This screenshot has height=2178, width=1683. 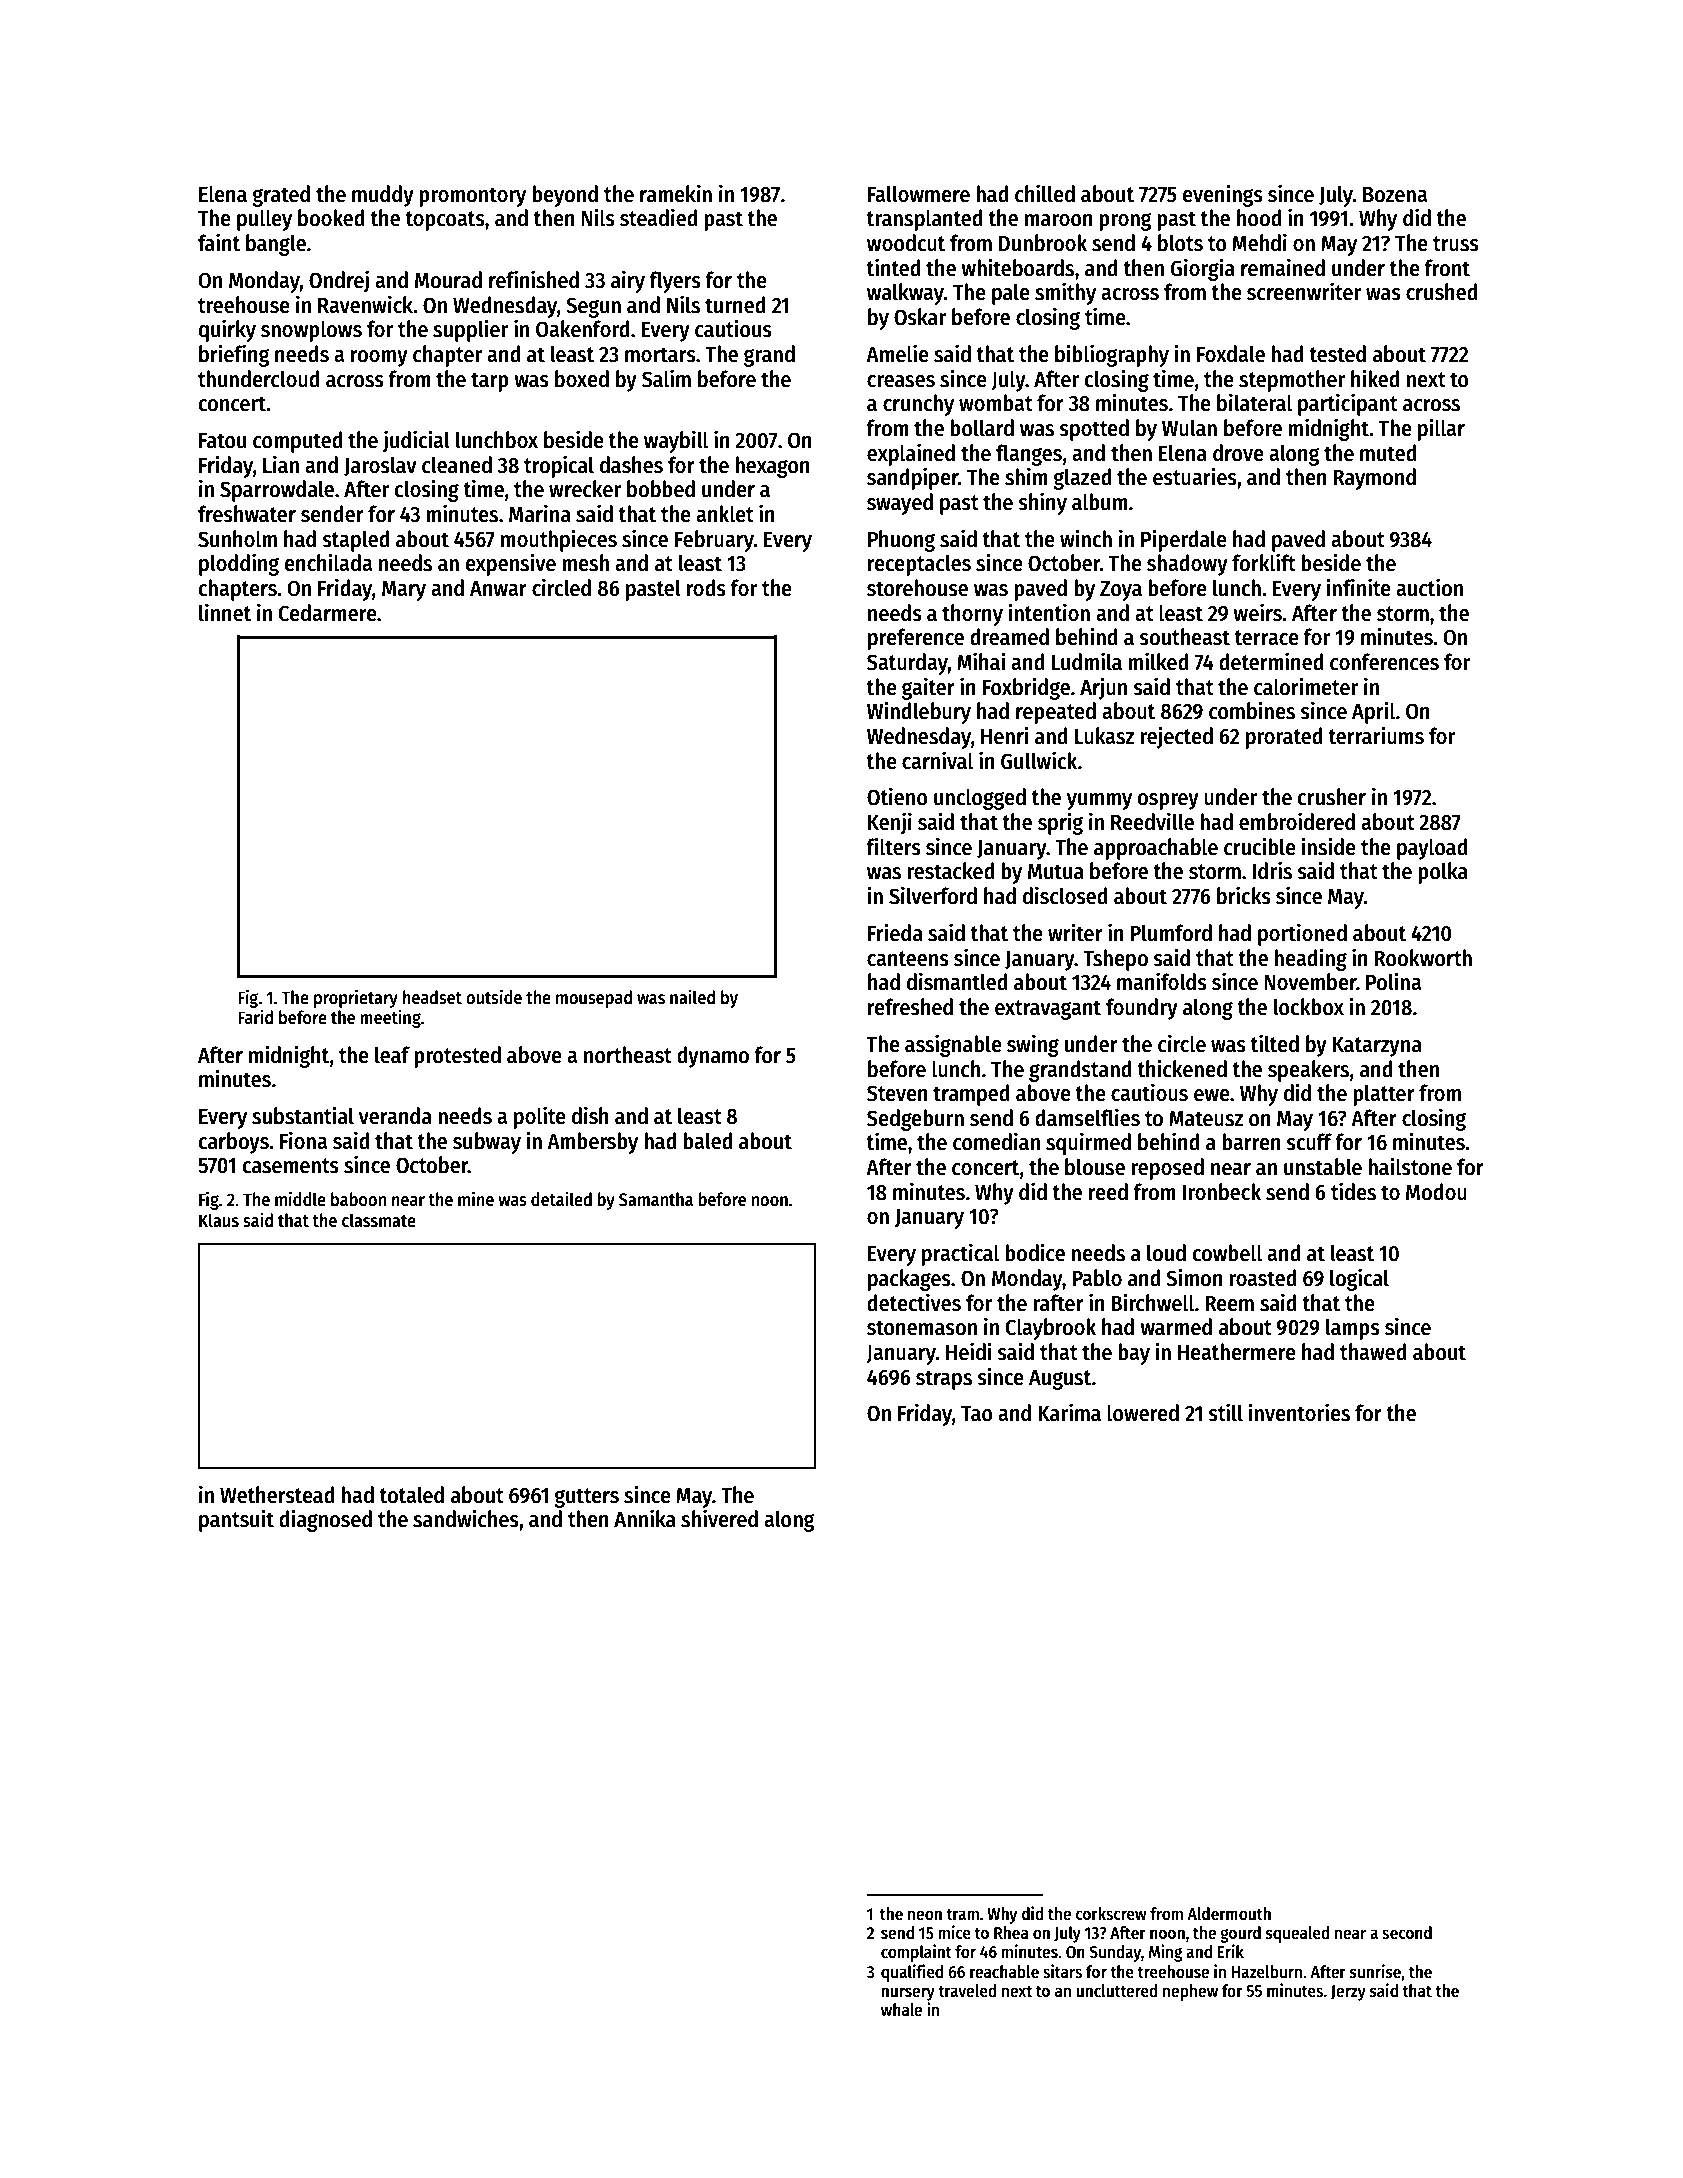 I want to click on explained, so click(x=911, y=454).
